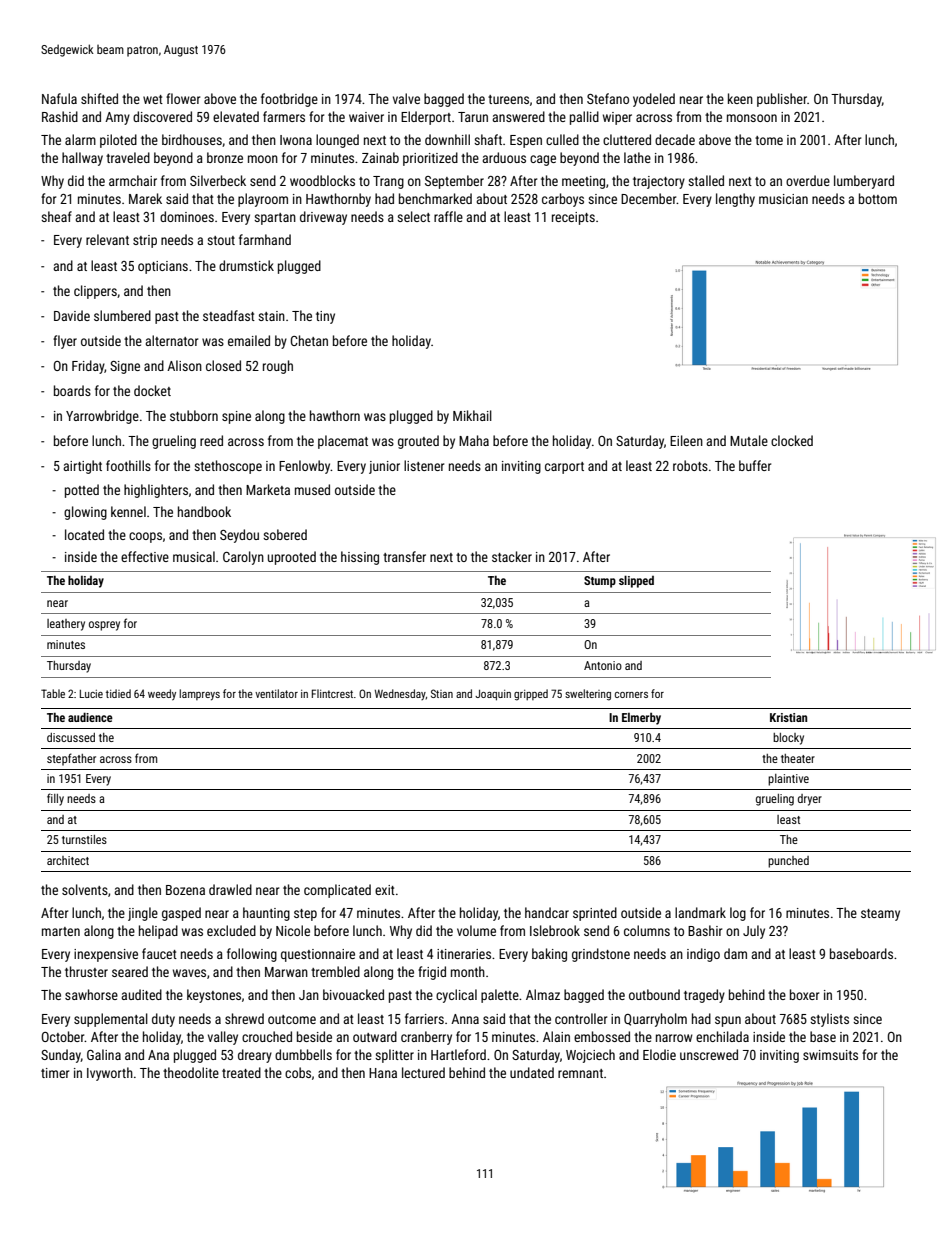  I want to click on Elmerby, so click(641, 719).
